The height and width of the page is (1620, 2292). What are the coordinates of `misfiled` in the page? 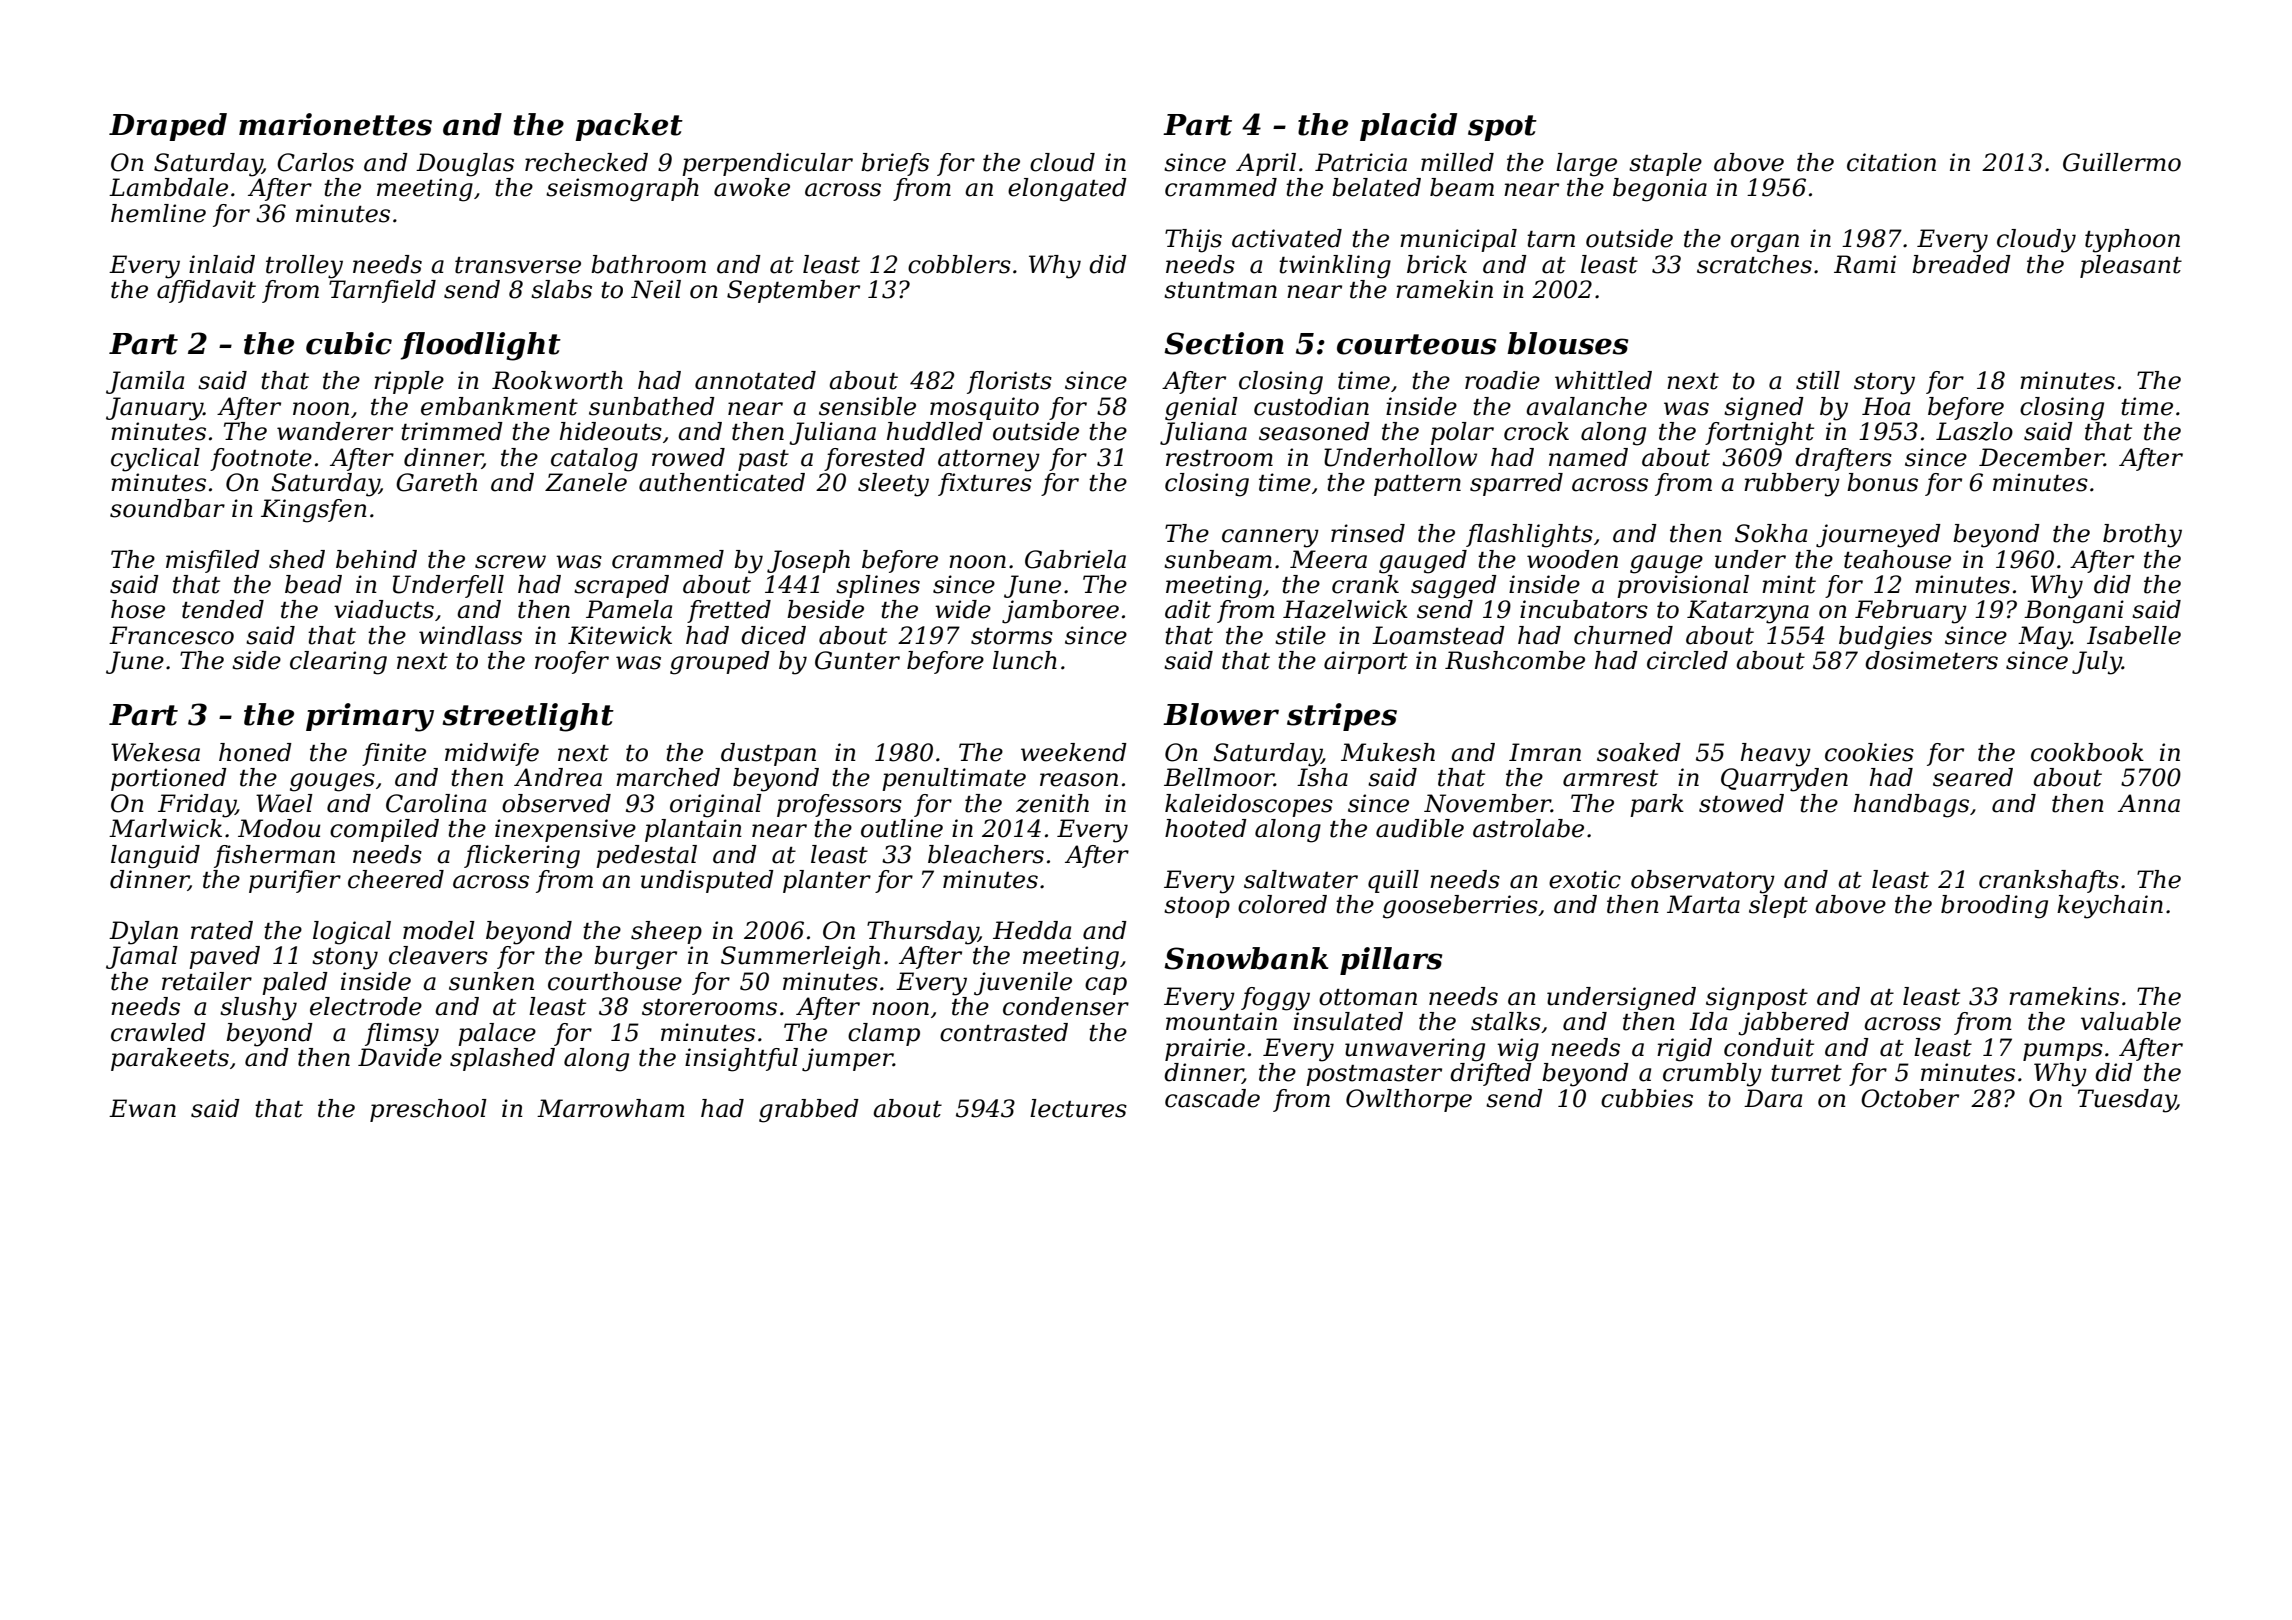 It's located at (213, 561).
